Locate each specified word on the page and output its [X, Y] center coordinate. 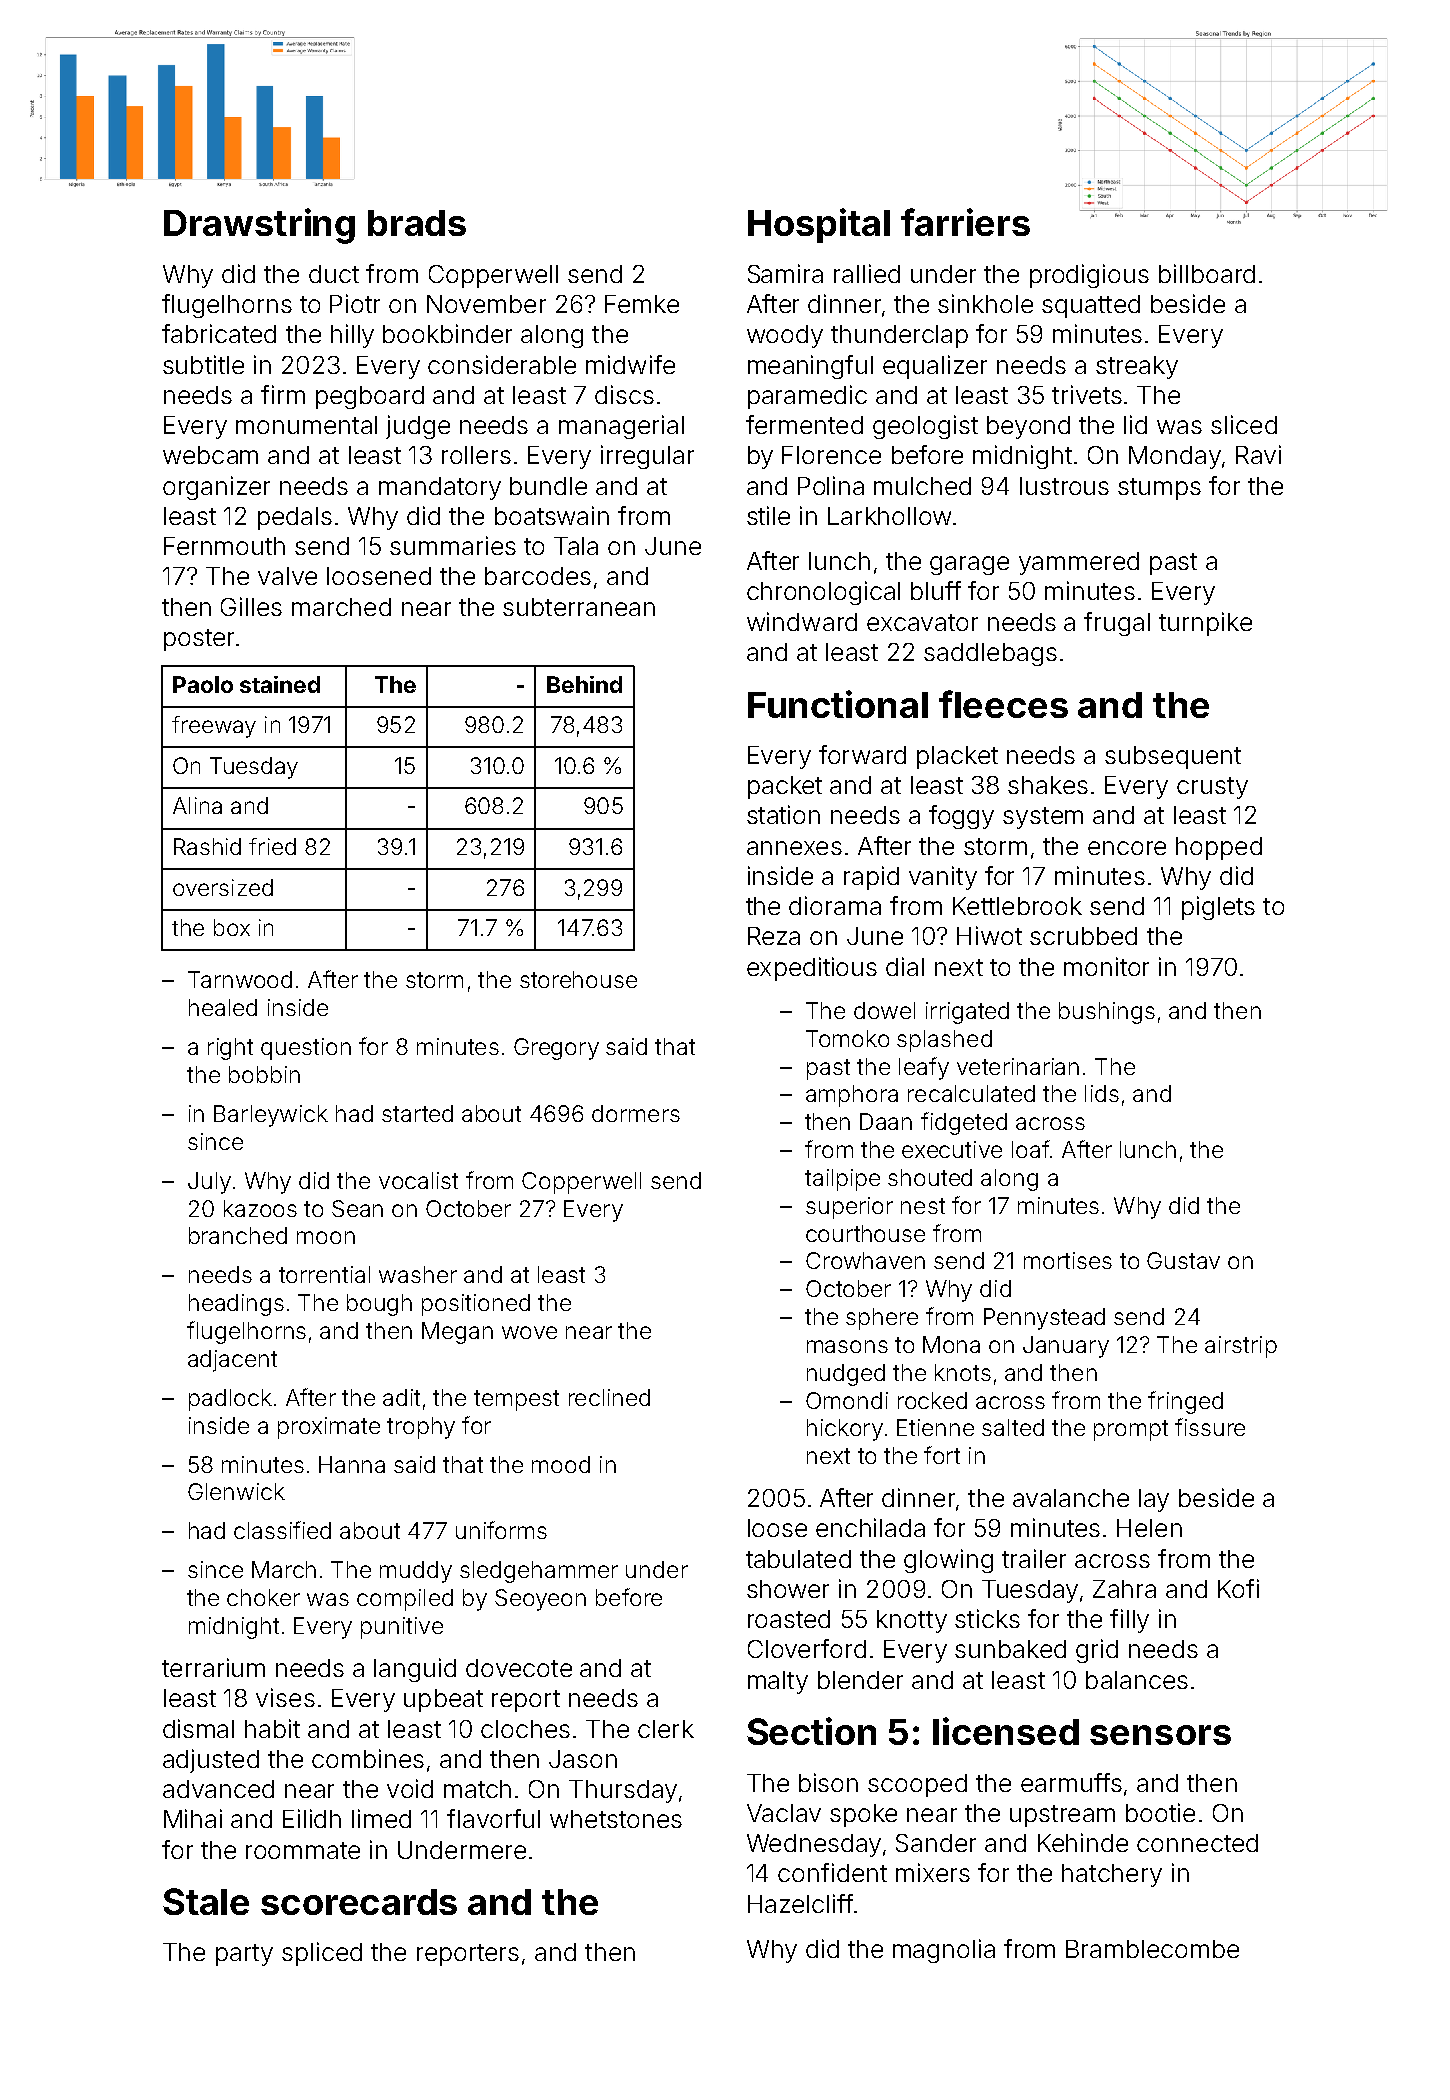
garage [969, 565]
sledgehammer [539, 1572]
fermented [804, 424]
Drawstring [259, 226]
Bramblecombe [1152, 1949]
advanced [218, 1789]
